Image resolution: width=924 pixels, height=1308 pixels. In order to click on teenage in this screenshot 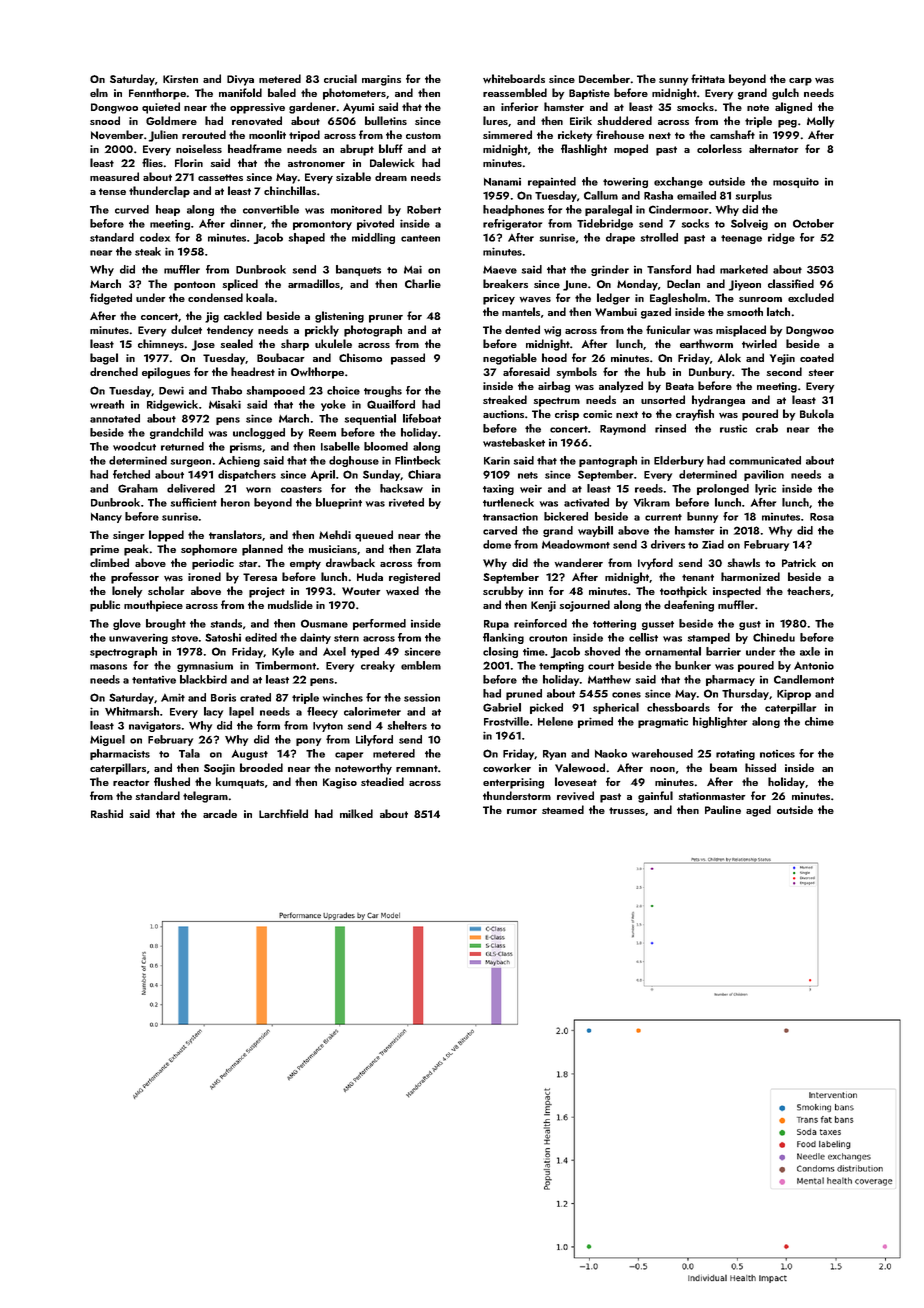, I will do `click(741, 239)`.
